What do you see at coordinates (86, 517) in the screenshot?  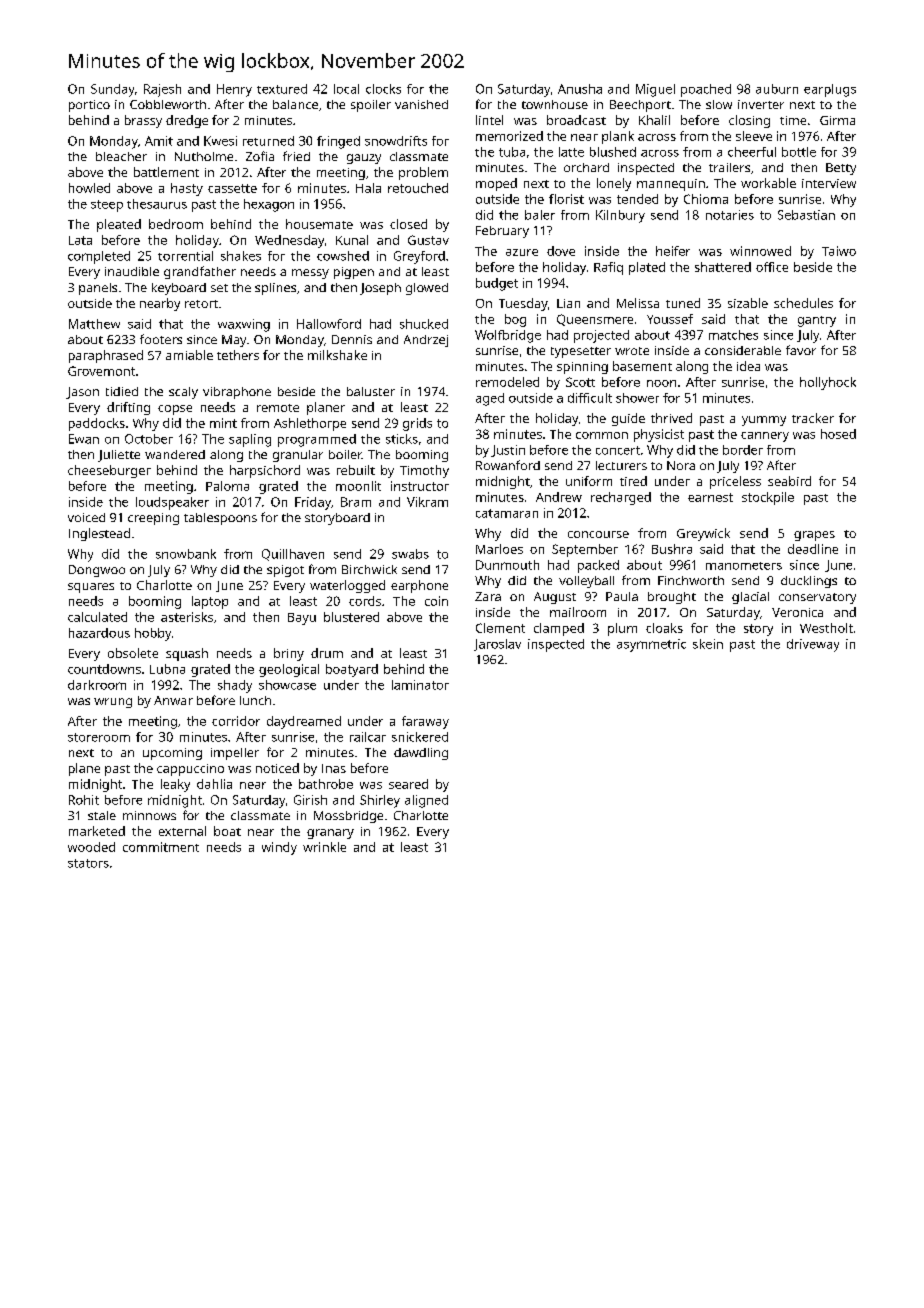 I see `voiced` at bounding box center [86, 517].
